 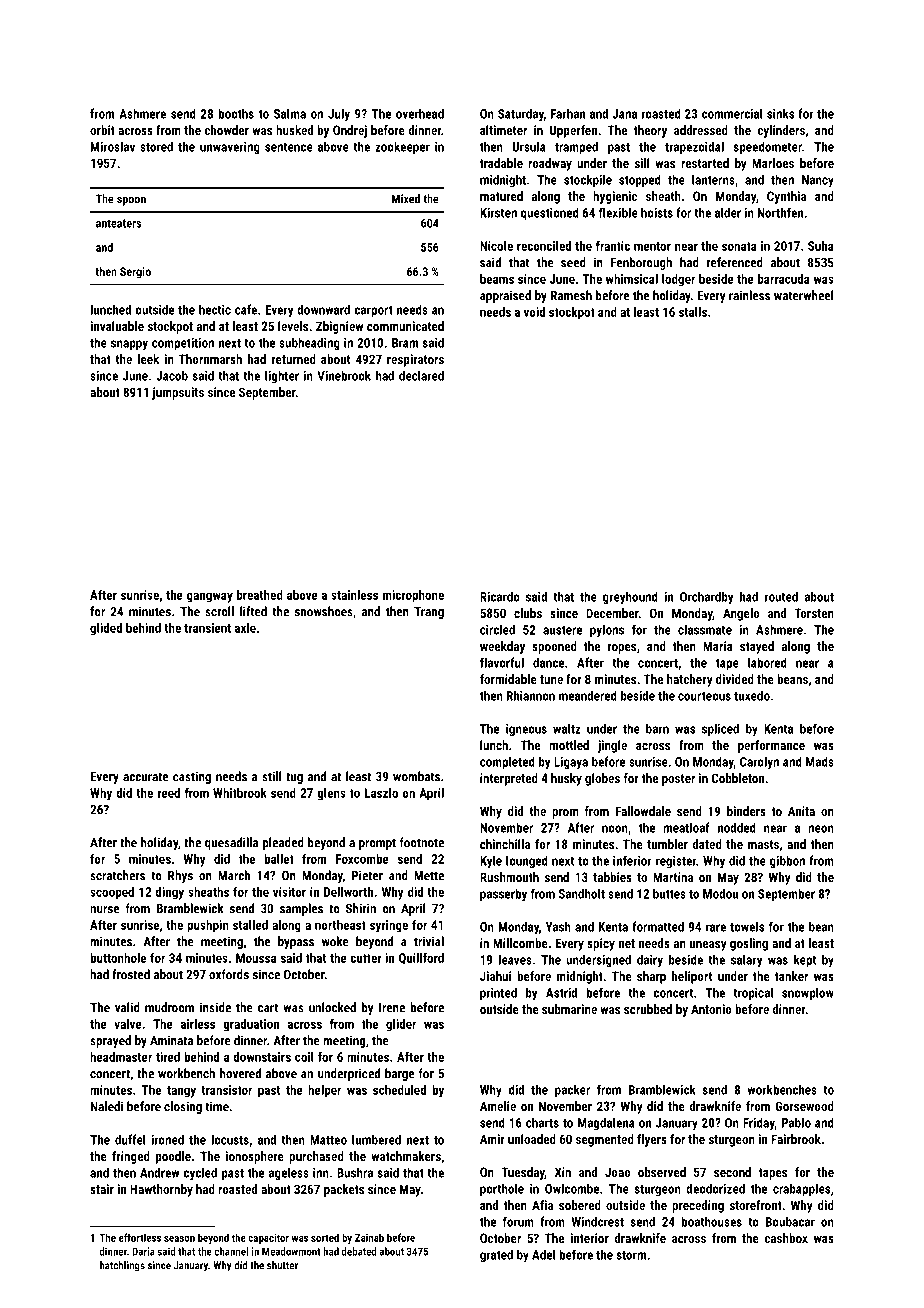 I want to click on barn, so click(x=657, y=728).
